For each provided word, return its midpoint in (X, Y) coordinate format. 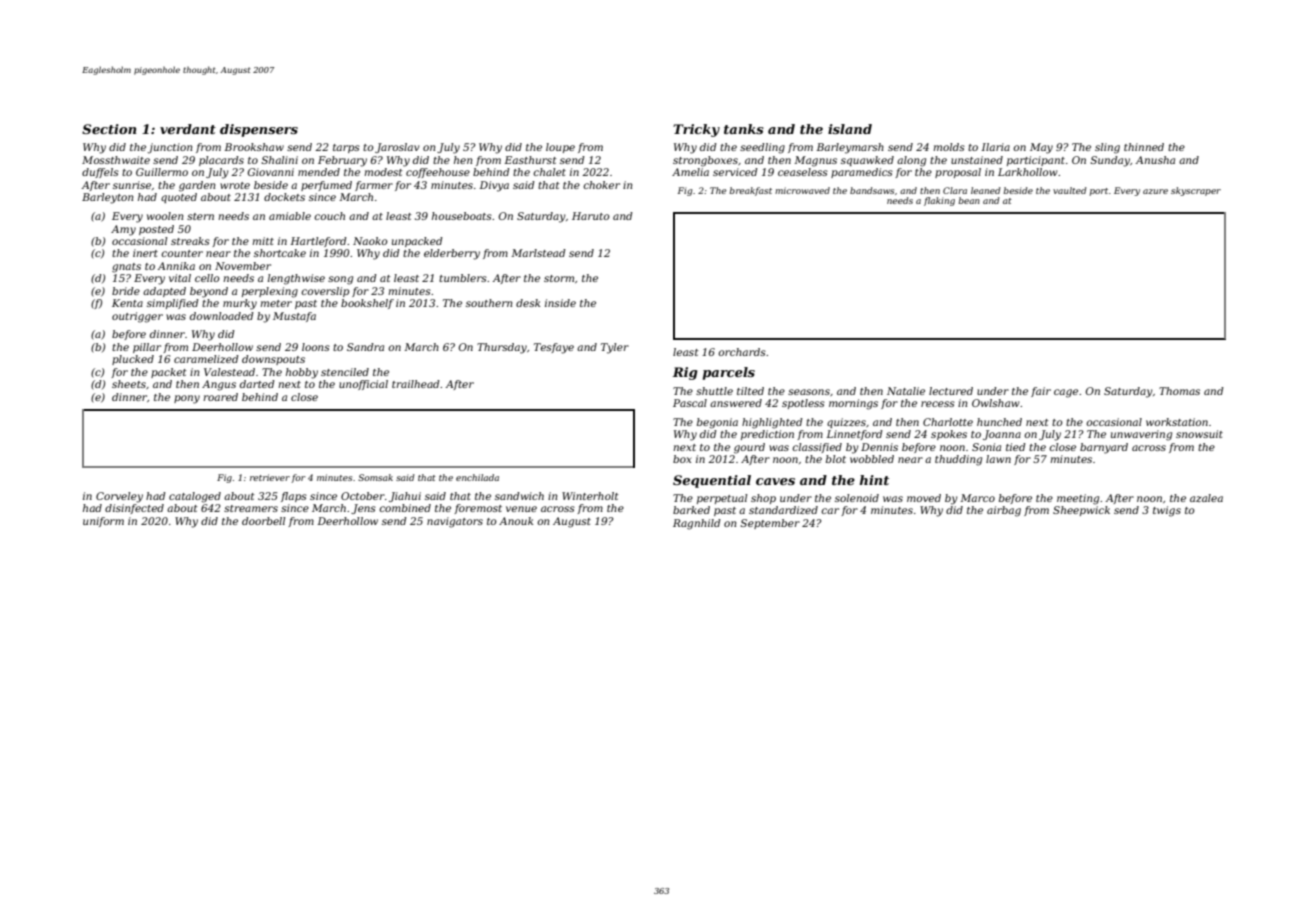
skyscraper (1196, 191)
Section (109, 129)
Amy (123, 230)
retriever (270, 477)
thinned (1144, 147)
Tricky (696, 130)
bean (969, 200)
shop (763, 499)
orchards (742, 352)
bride (126, 291)
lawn (998, 459)
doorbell (263, 521)
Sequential (712, 481)
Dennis (879, 447)
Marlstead (538, 253)
